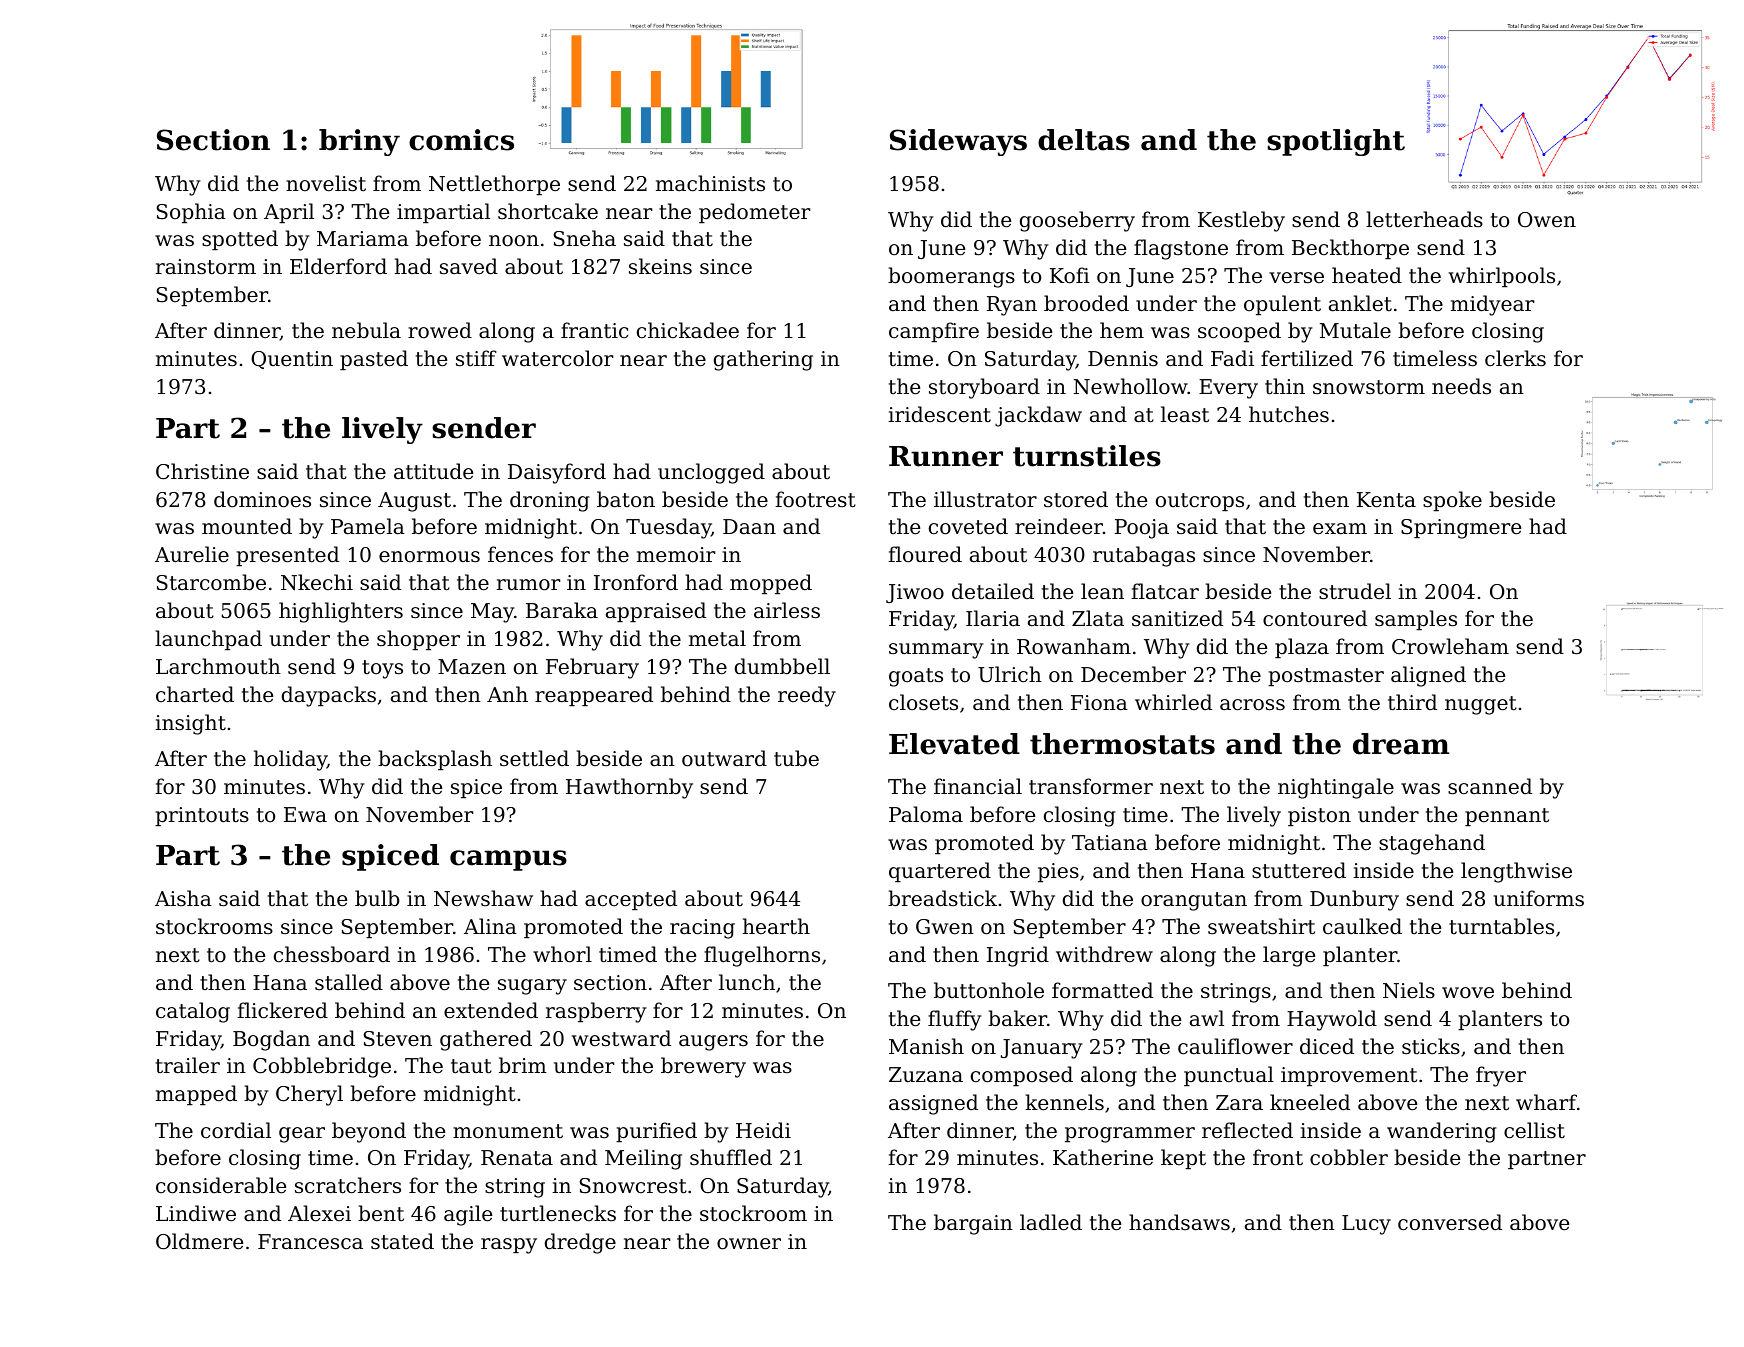 This page has height=1347, width=1744. What do you see at coordinates (211, 582) in the page?
I see `Starcombe` at bounding box center [211, 582].
